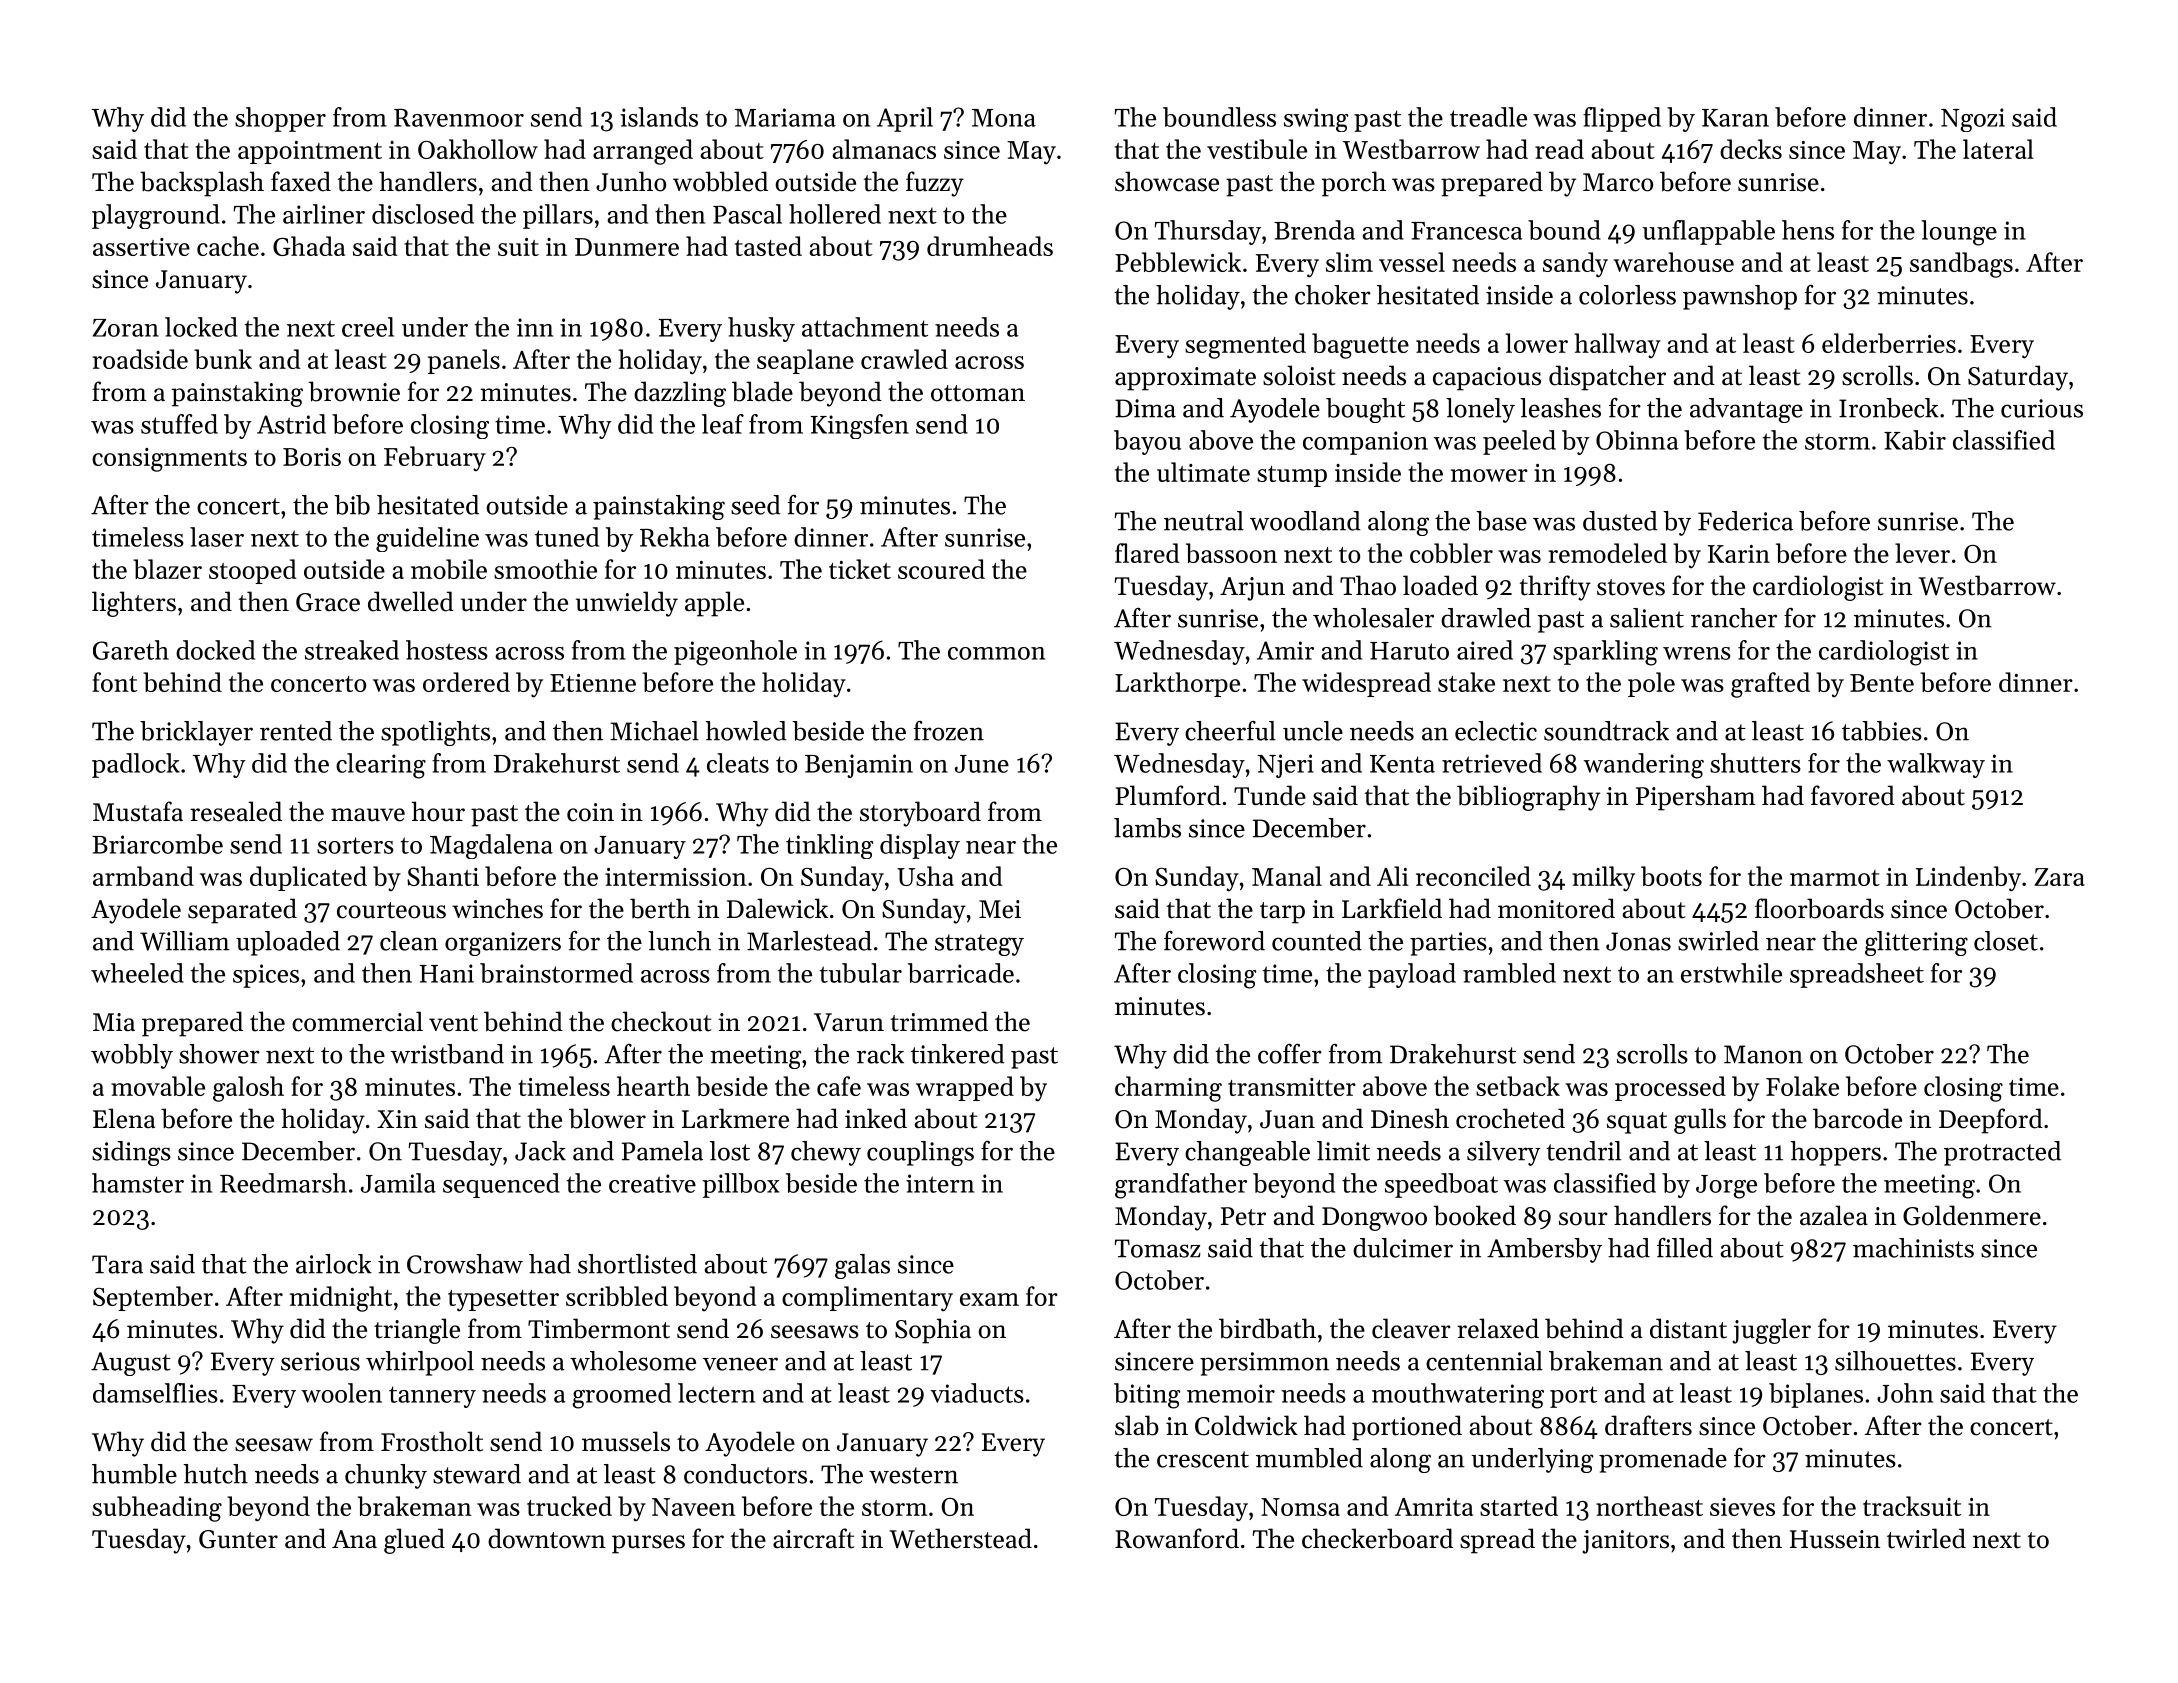 The width and height of the page is (2178, 1683). I want to click on seaplane, so click(805, 361).
